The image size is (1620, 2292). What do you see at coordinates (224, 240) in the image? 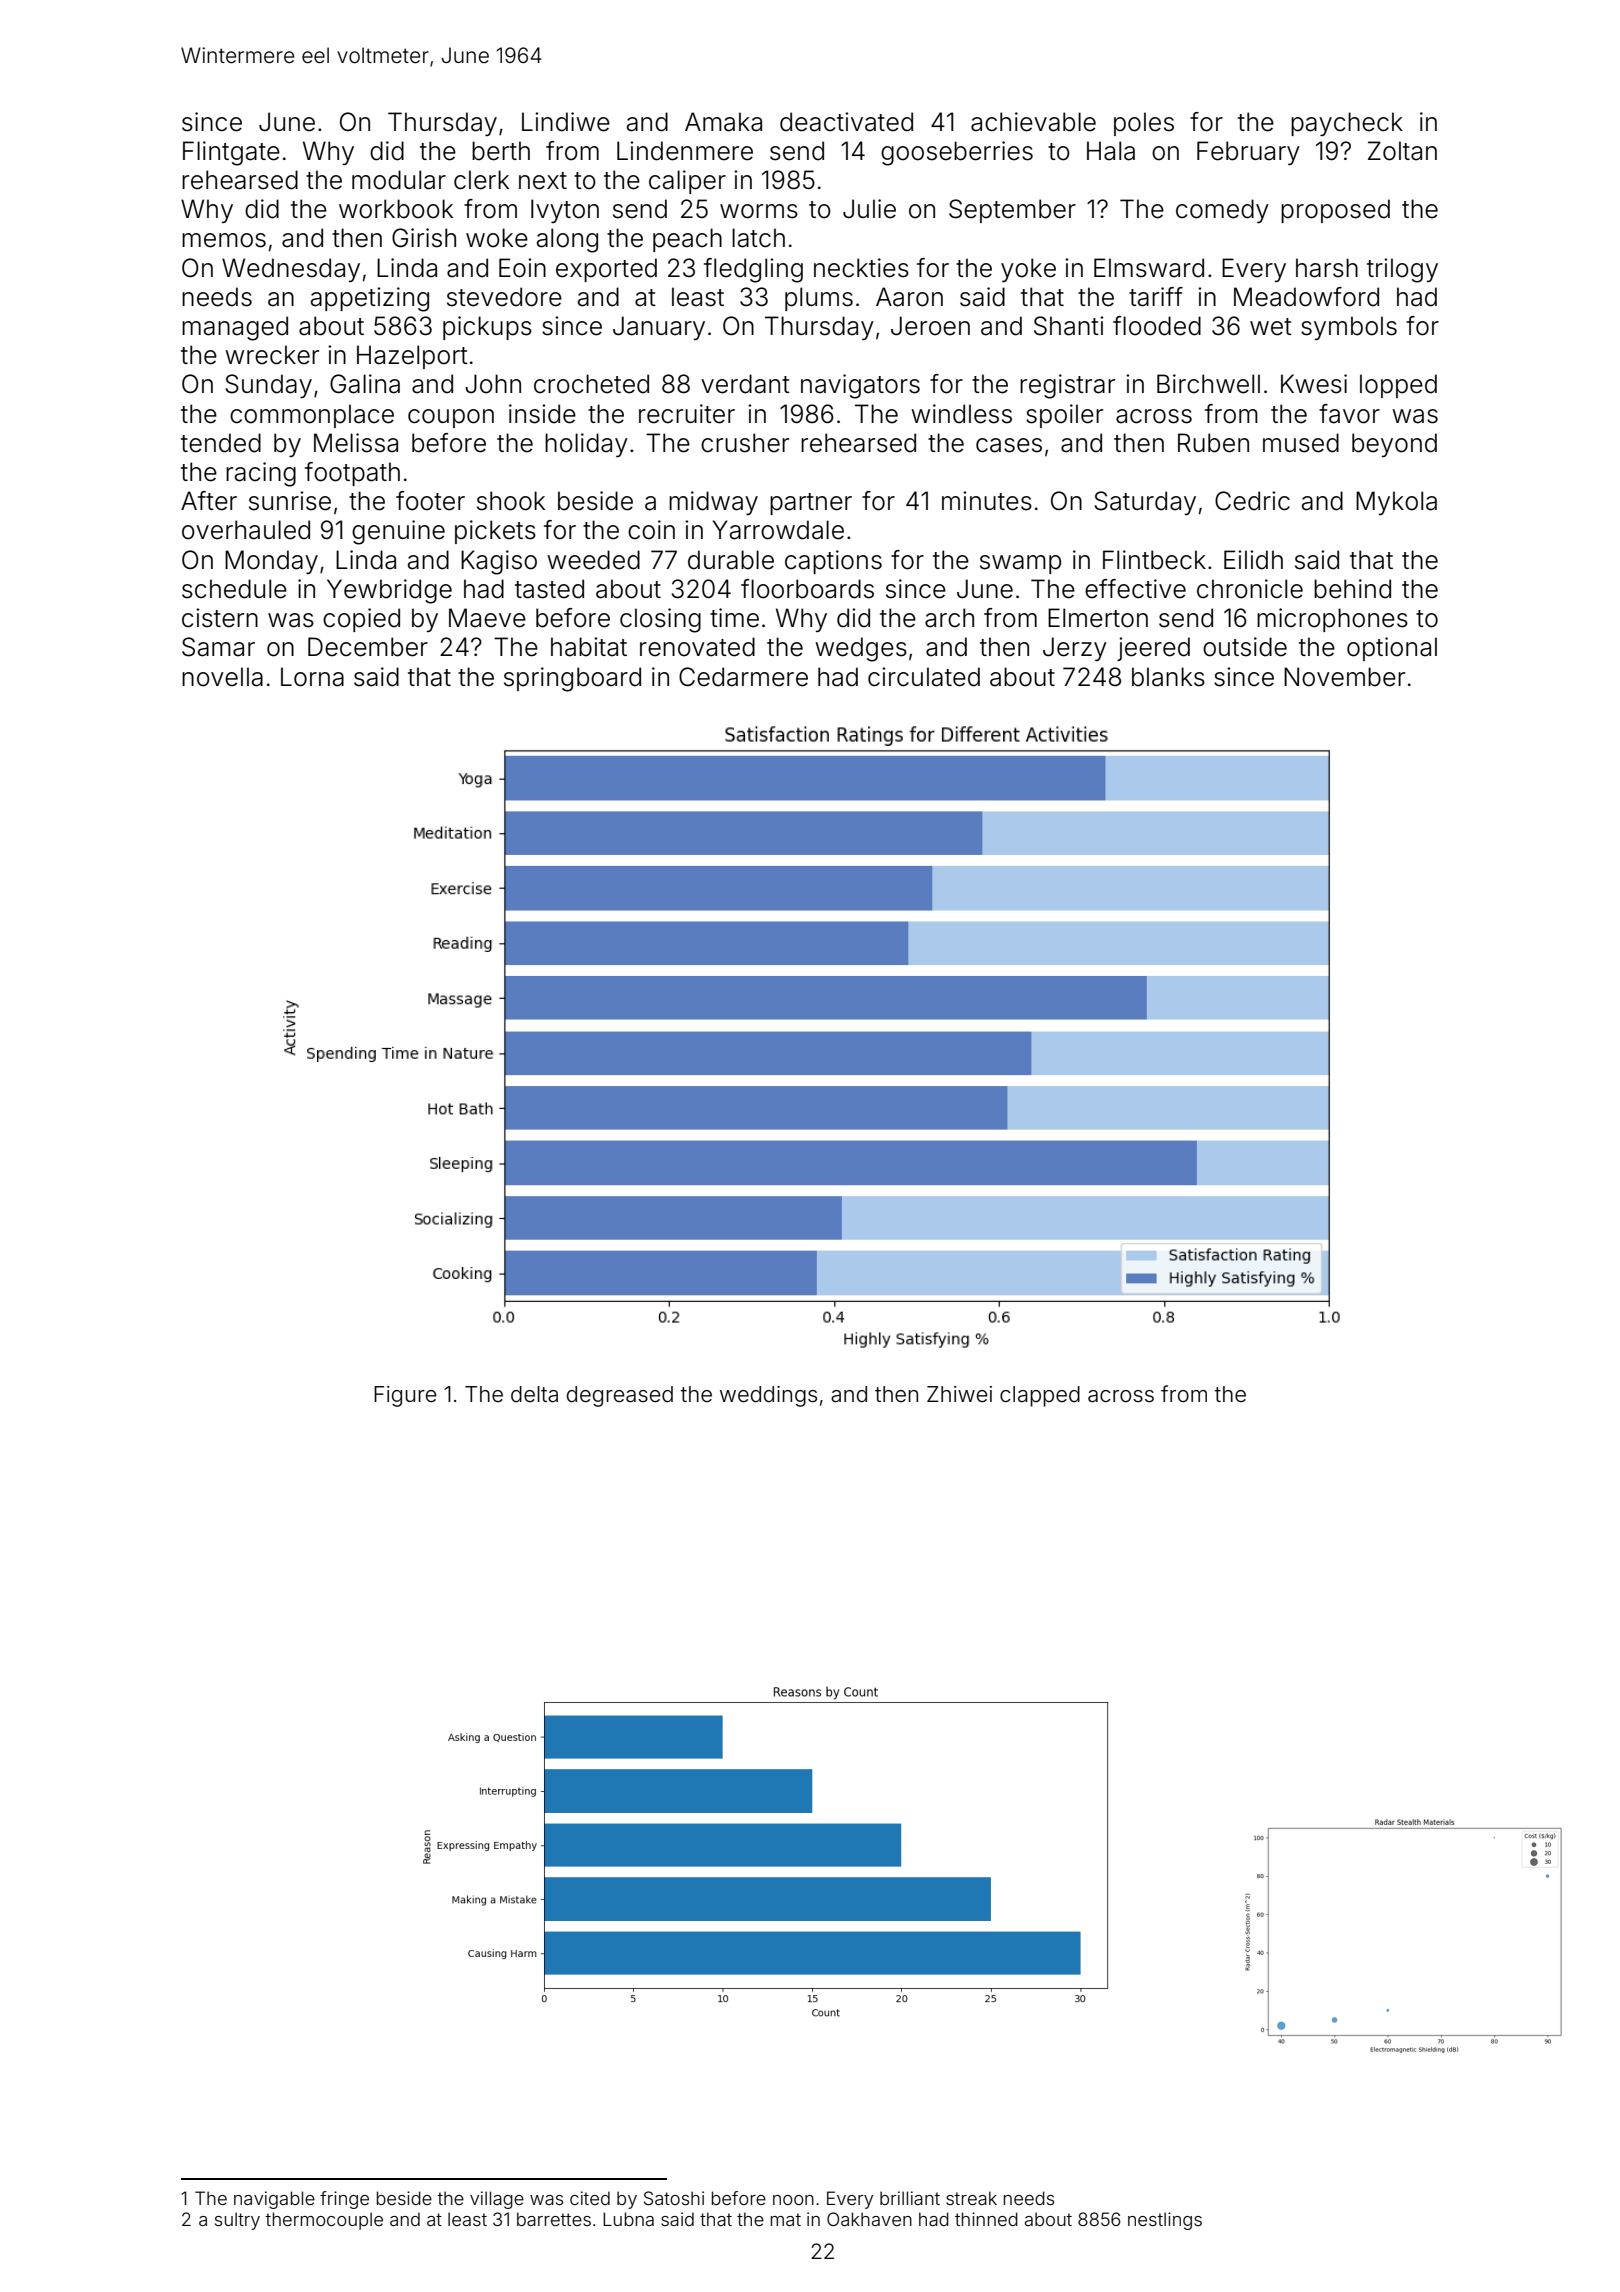
I see `memos` at bounding box center [224, 240].
